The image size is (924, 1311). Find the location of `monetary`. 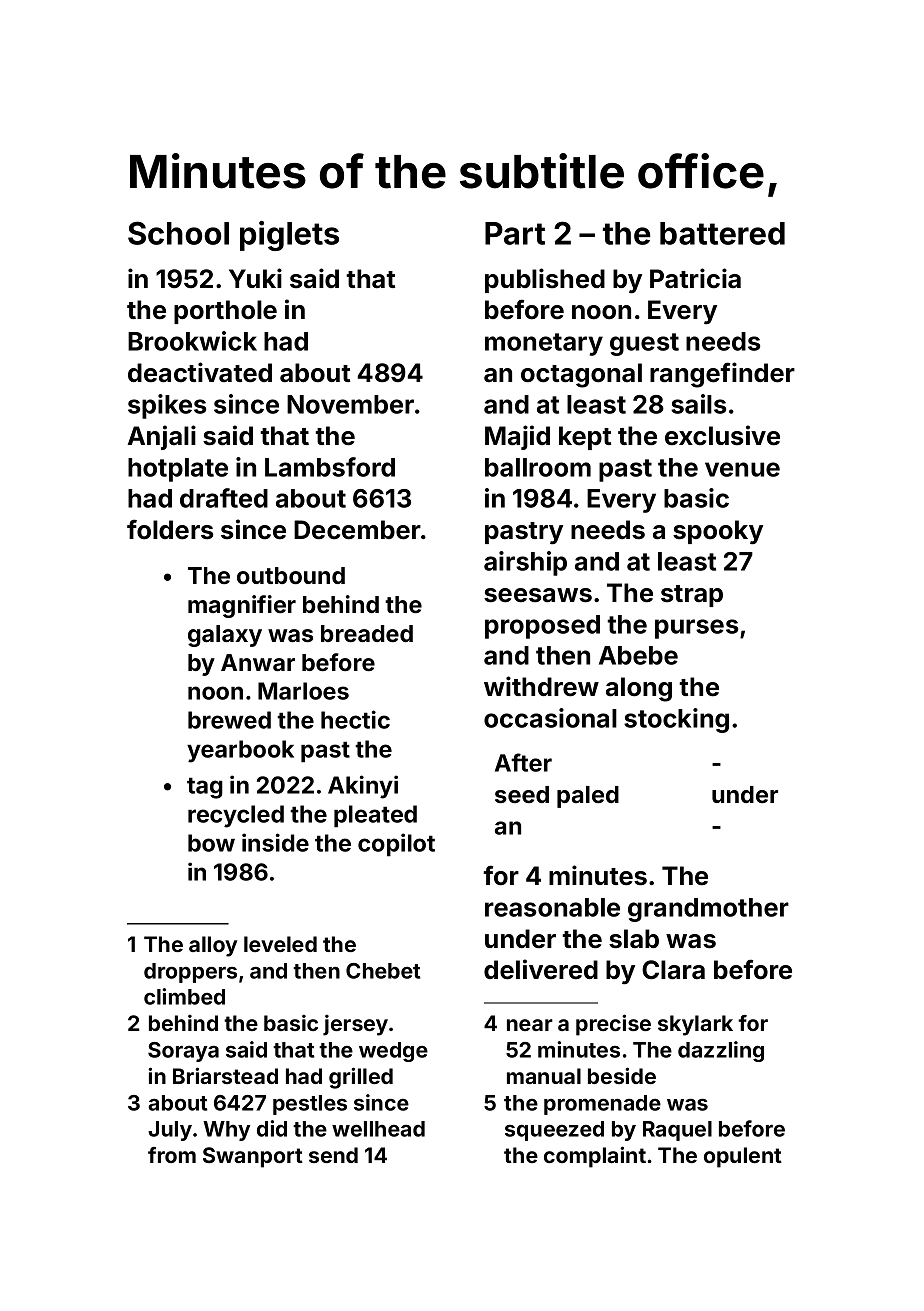

monetary is located at coordinates (544, 344).
